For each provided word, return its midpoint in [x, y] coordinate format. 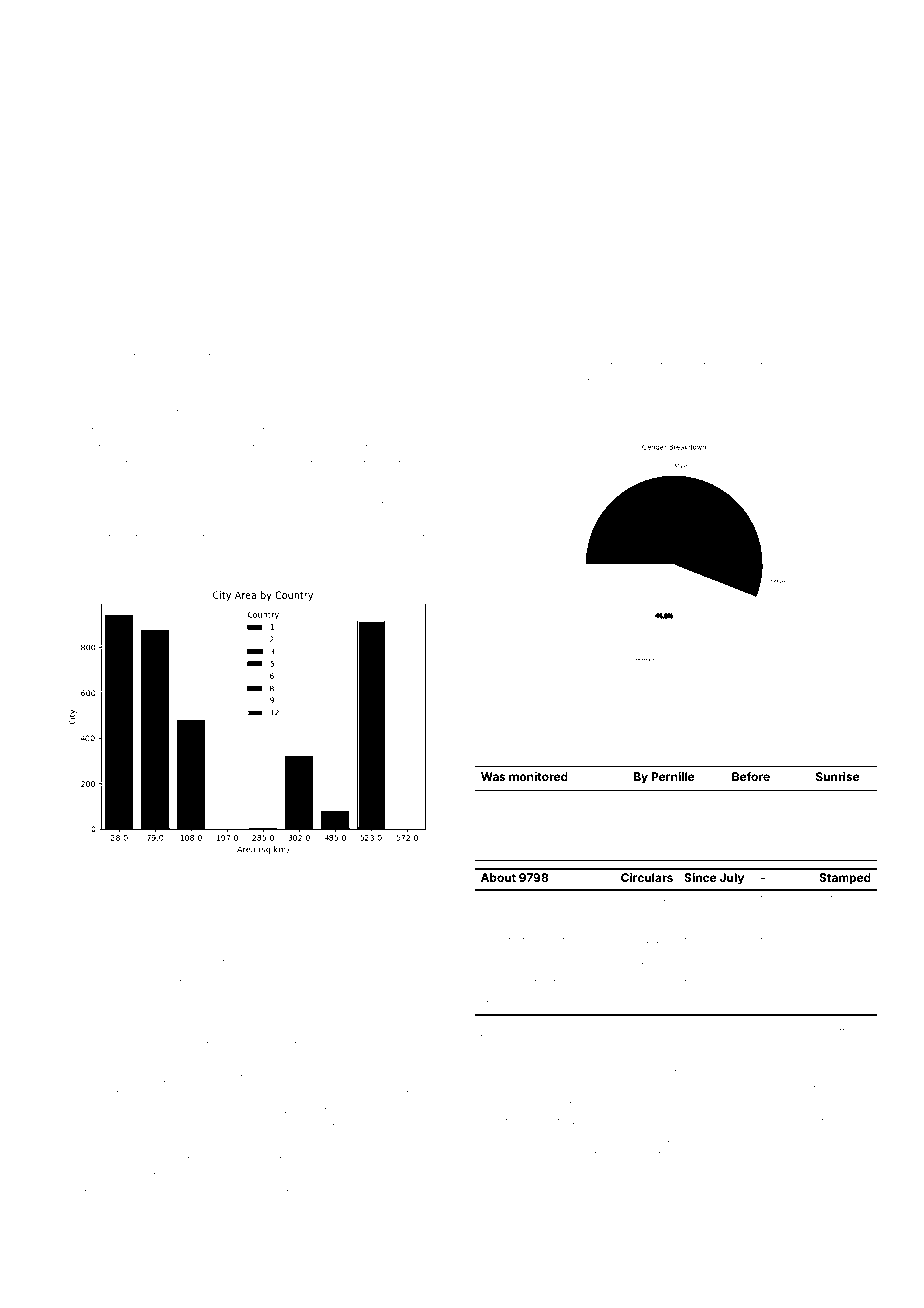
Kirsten [767, 702]
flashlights [616, 341]
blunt [755, 1187]
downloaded [407, 1159]
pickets [425, 341]
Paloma [500, 800]
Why [113, 887]
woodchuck [164, 340]
